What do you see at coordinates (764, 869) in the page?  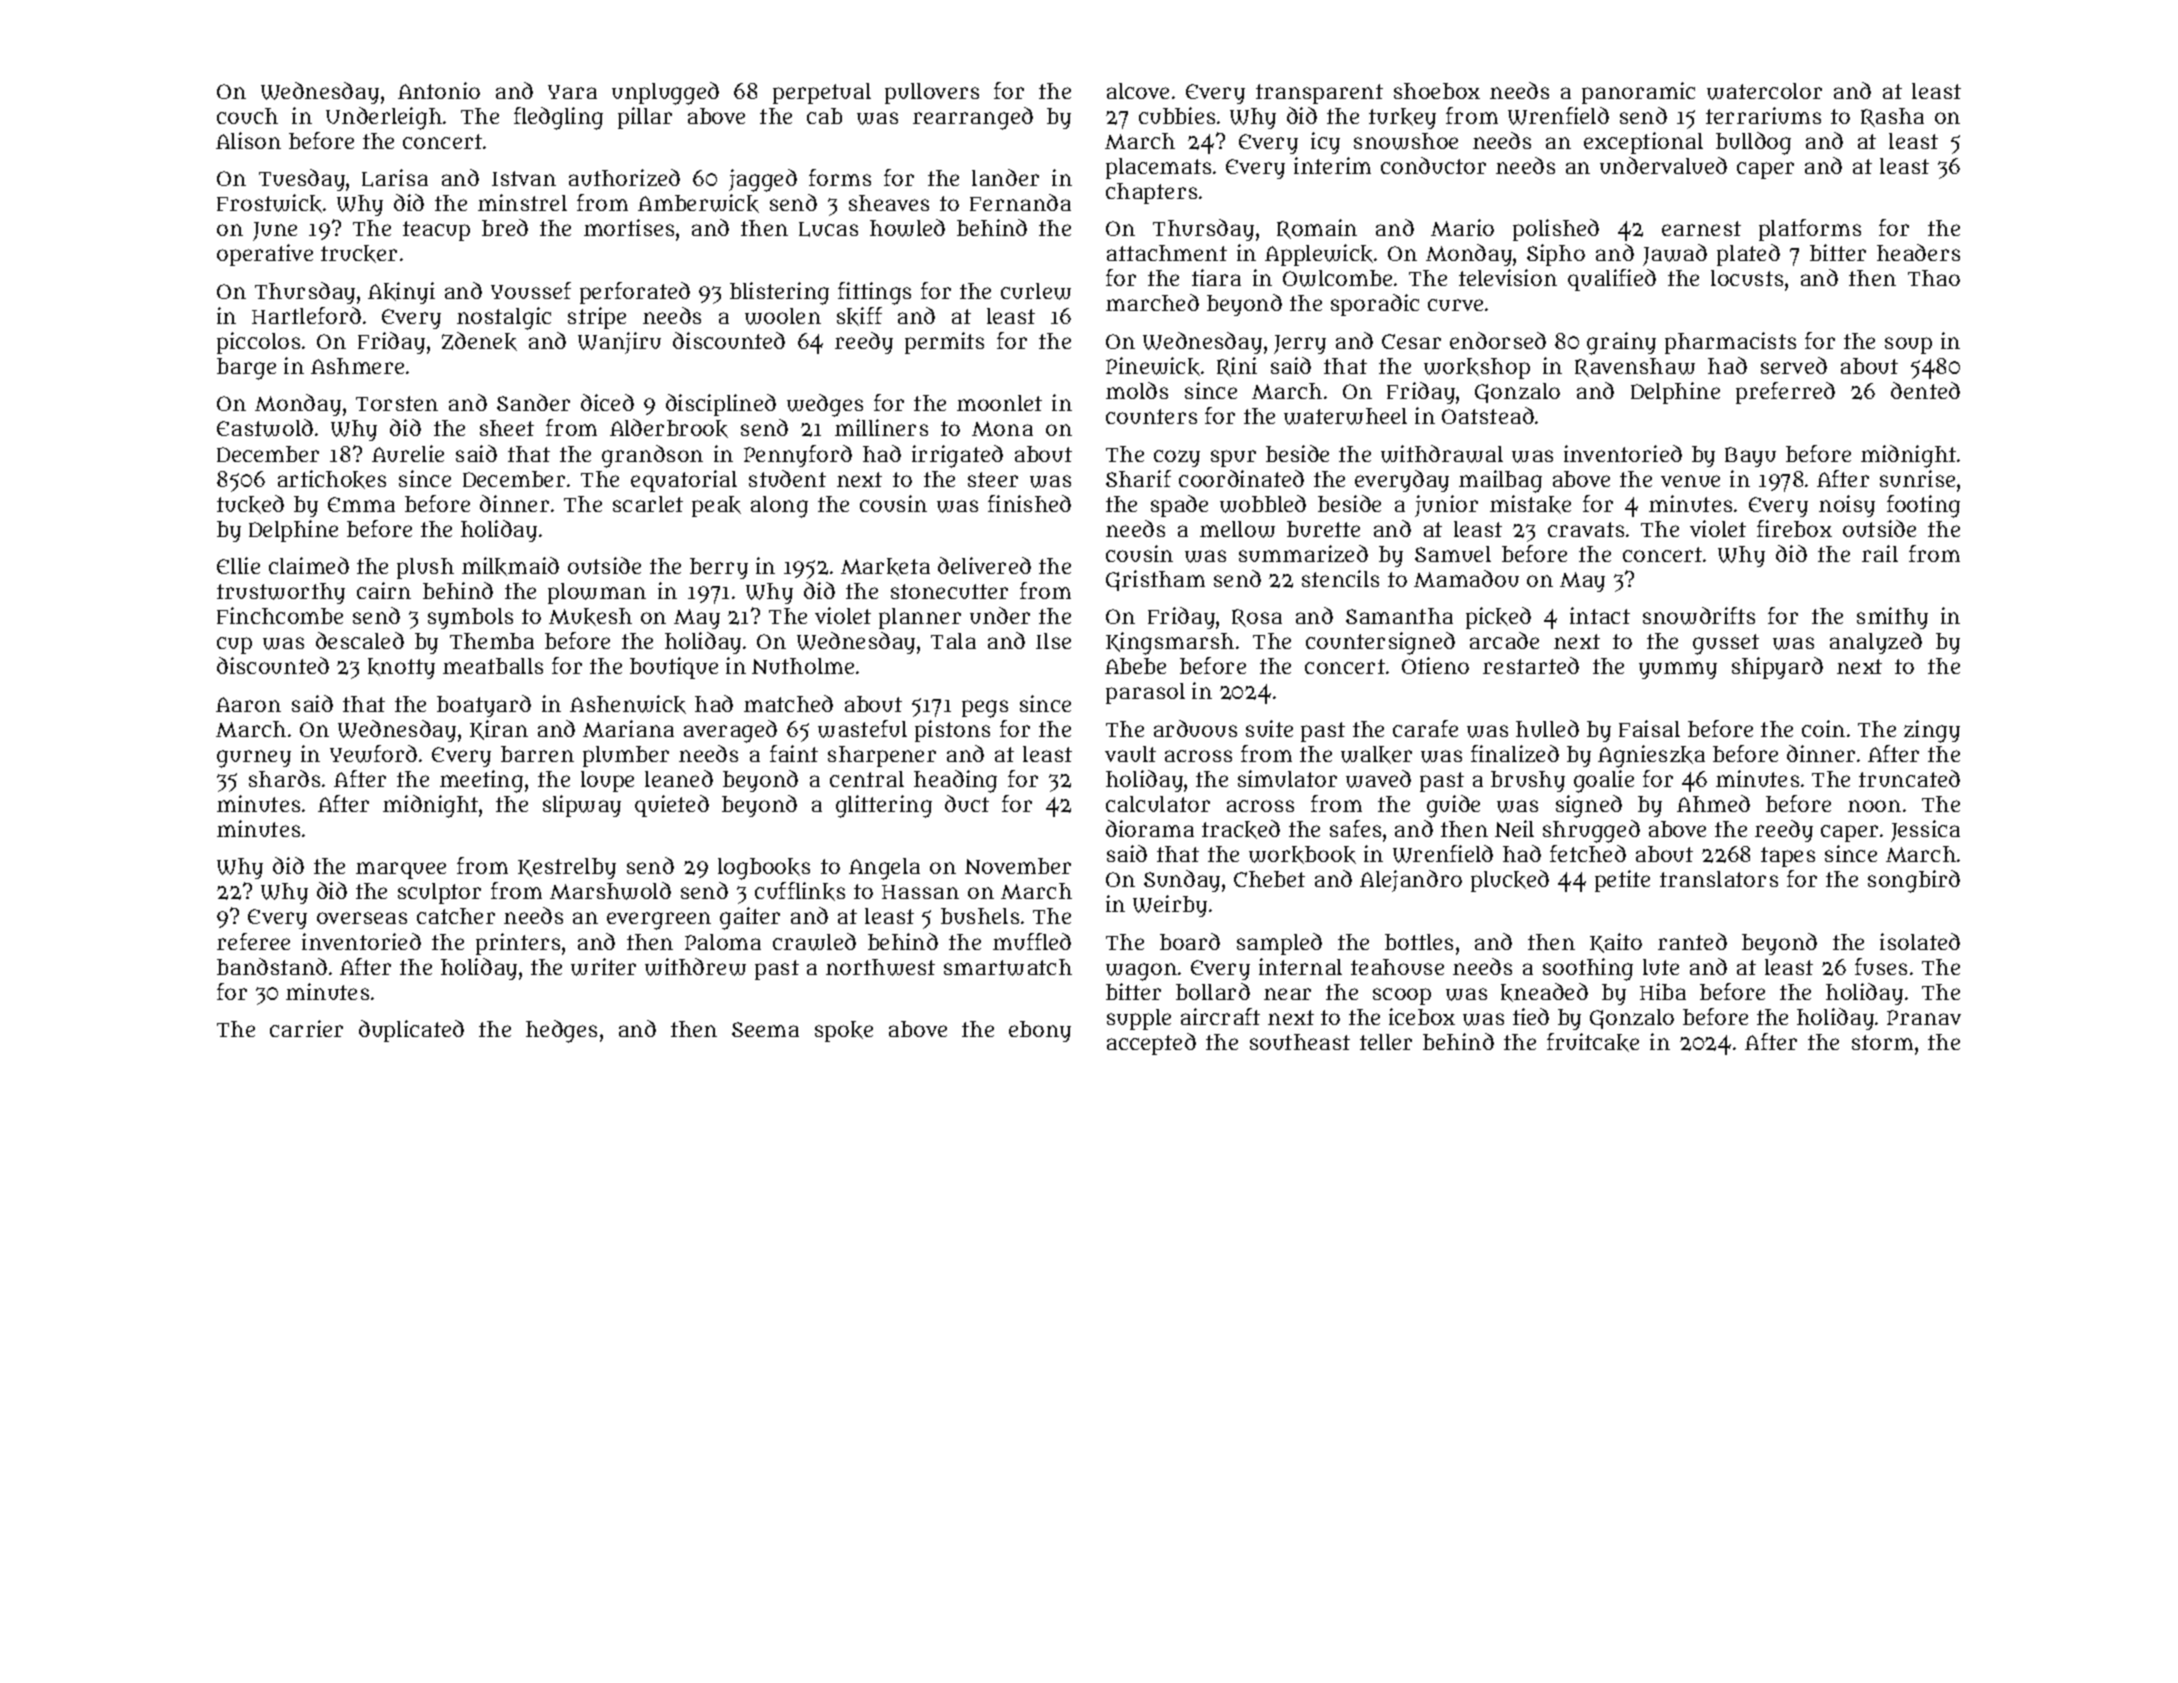 I see `logbooks` at bounding box center [764, 869].
